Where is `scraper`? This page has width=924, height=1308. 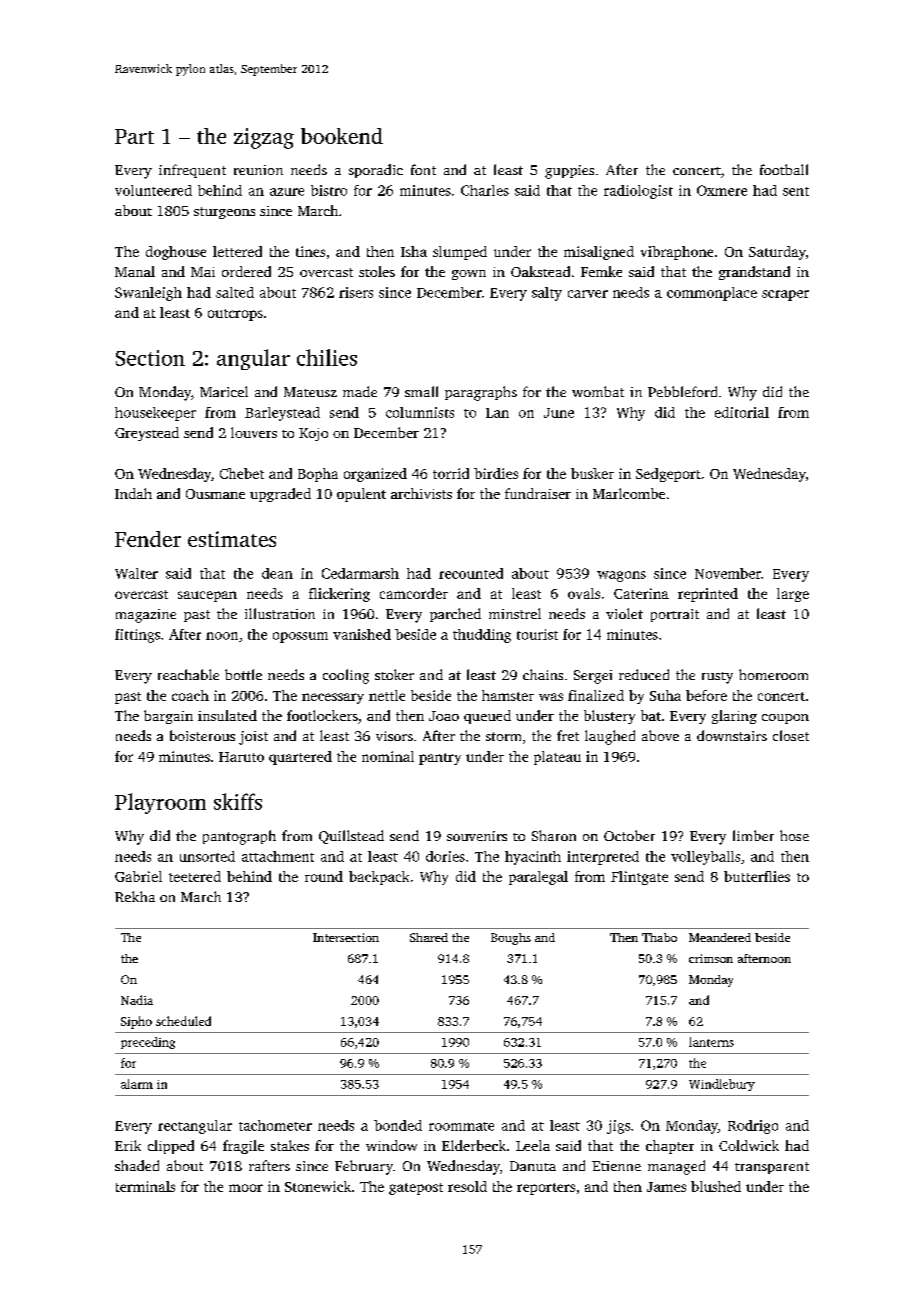
scraper is located at coordinates (785, 295).
